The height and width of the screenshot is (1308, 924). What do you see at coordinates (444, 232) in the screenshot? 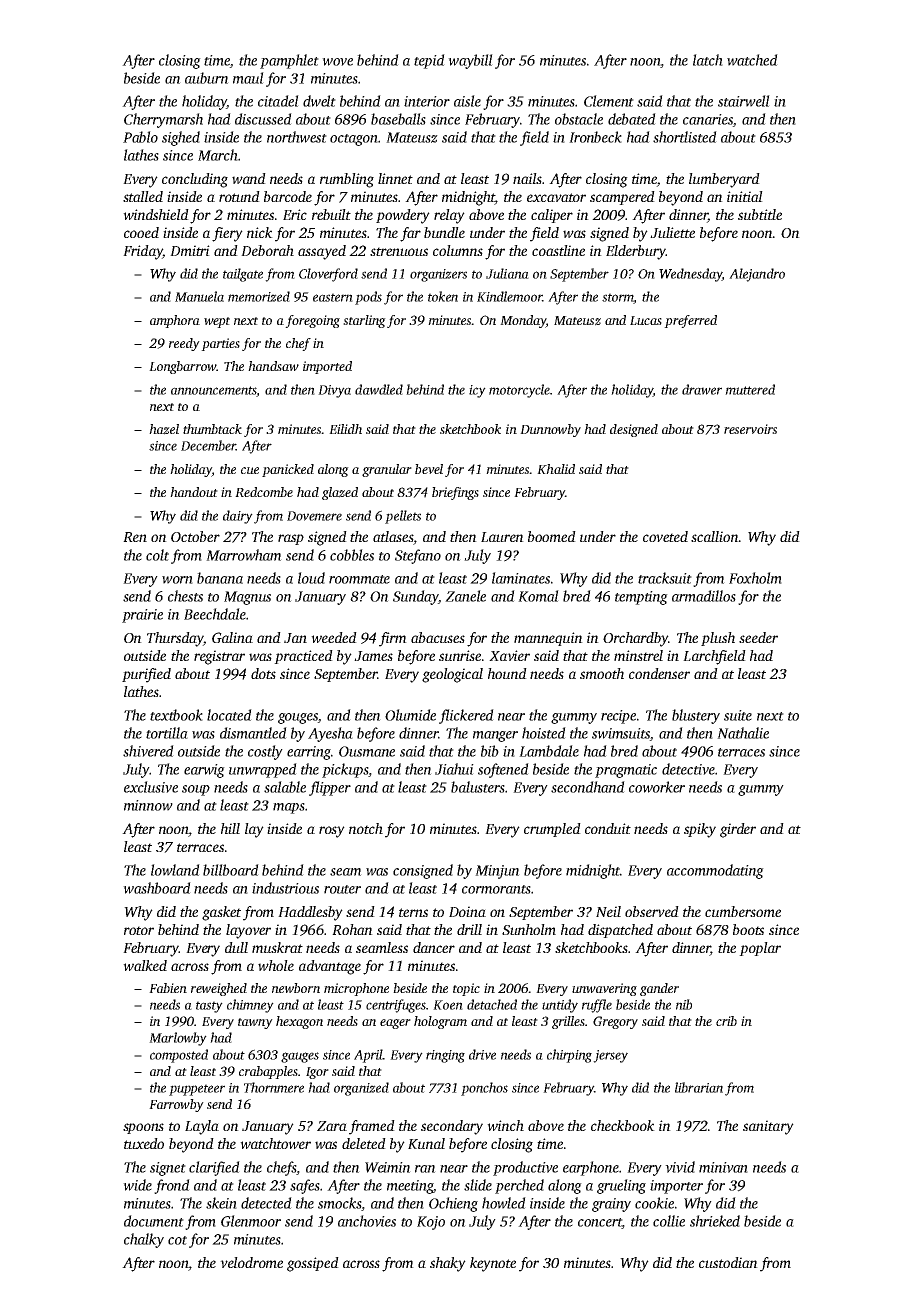
I see `bundle` at bounding box center [444, 232].
